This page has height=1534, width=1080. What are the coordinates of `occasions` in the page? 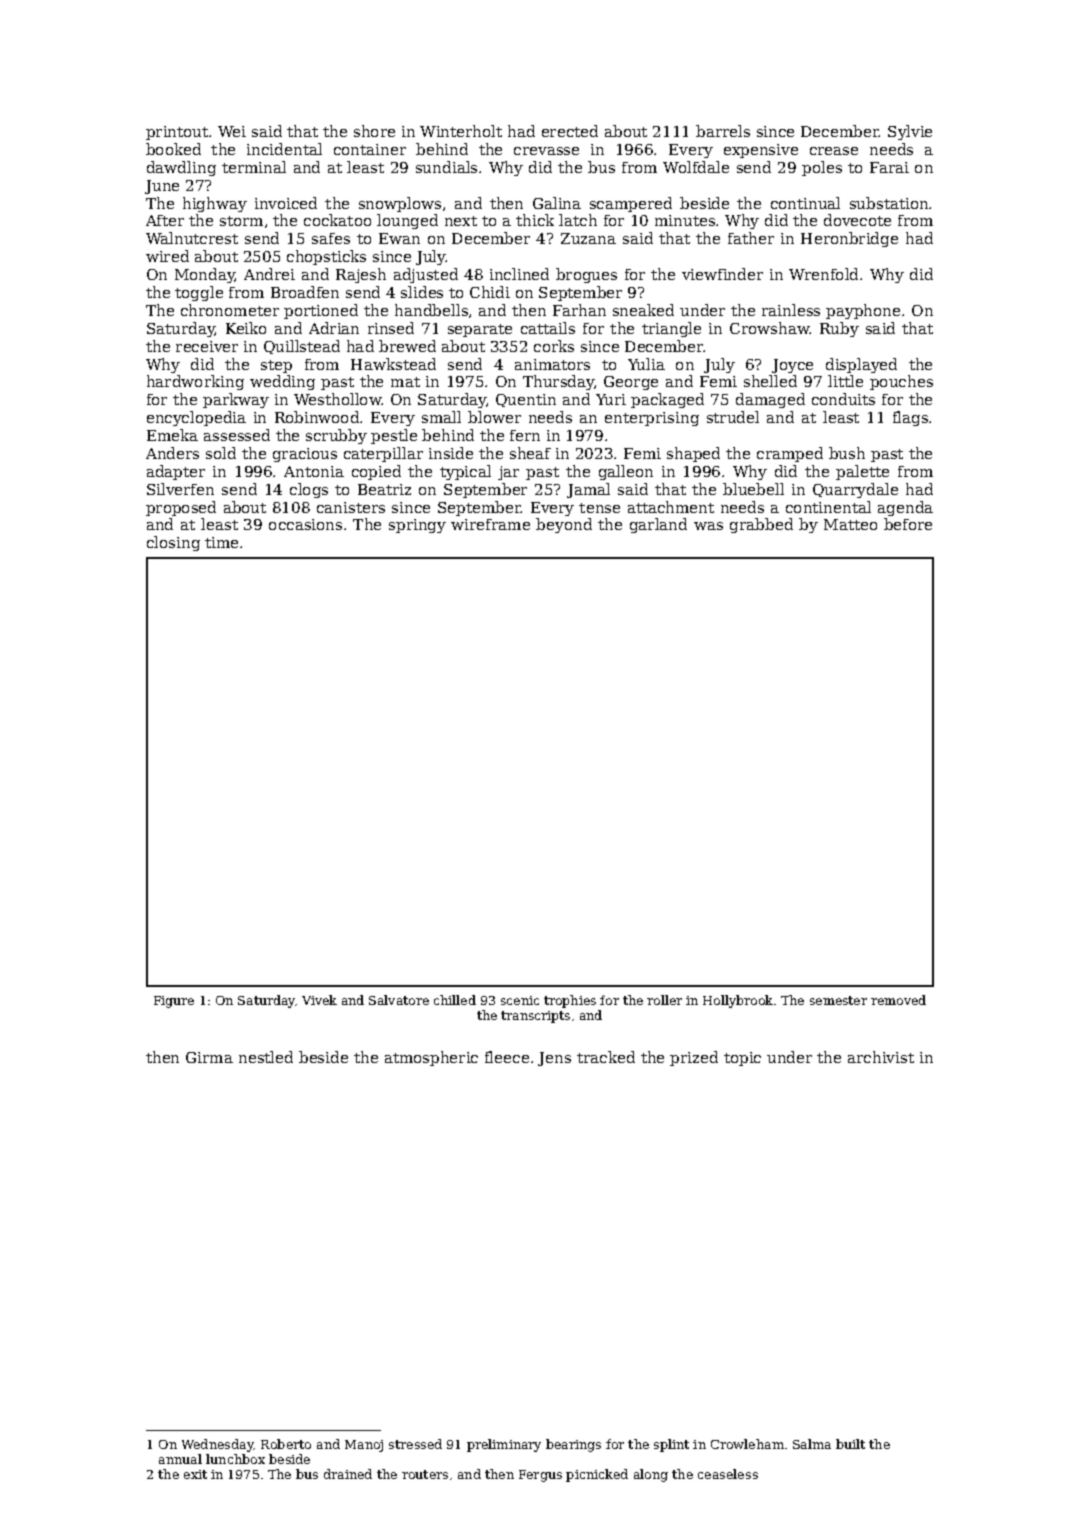 It's located at (305, 524).
